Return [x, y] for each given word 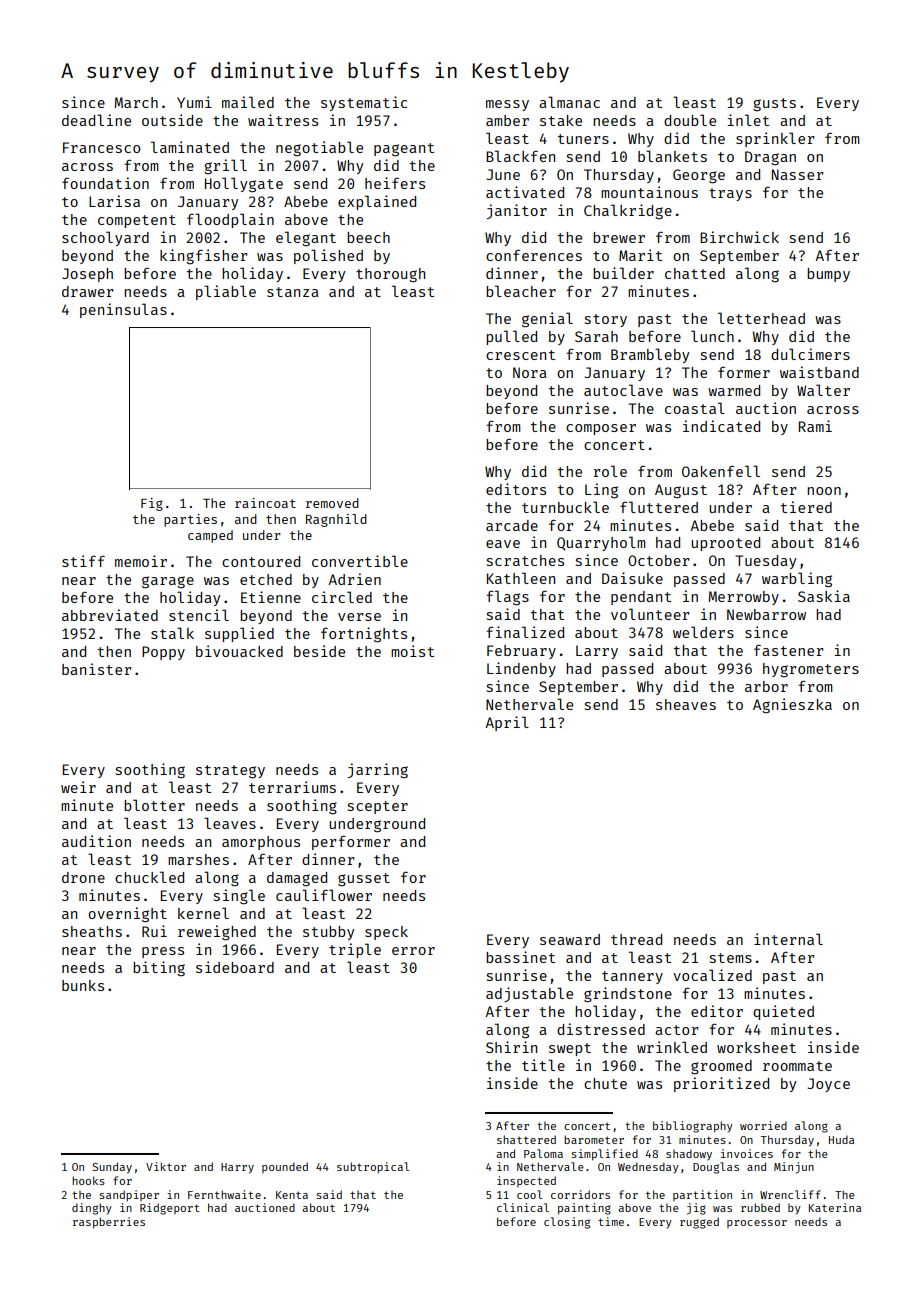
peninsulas [123, 310]
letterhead [761, 318]
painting [584, 1209]
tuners [583, 139]
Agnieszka [792, 706]
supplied [239, 634]
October [658, 560]
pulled [511, 337]
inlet [748, 120]
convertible [360, 561]
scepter [378, 807]
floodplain [230, 220]
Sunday [112, 1168]
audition [96, 841]
